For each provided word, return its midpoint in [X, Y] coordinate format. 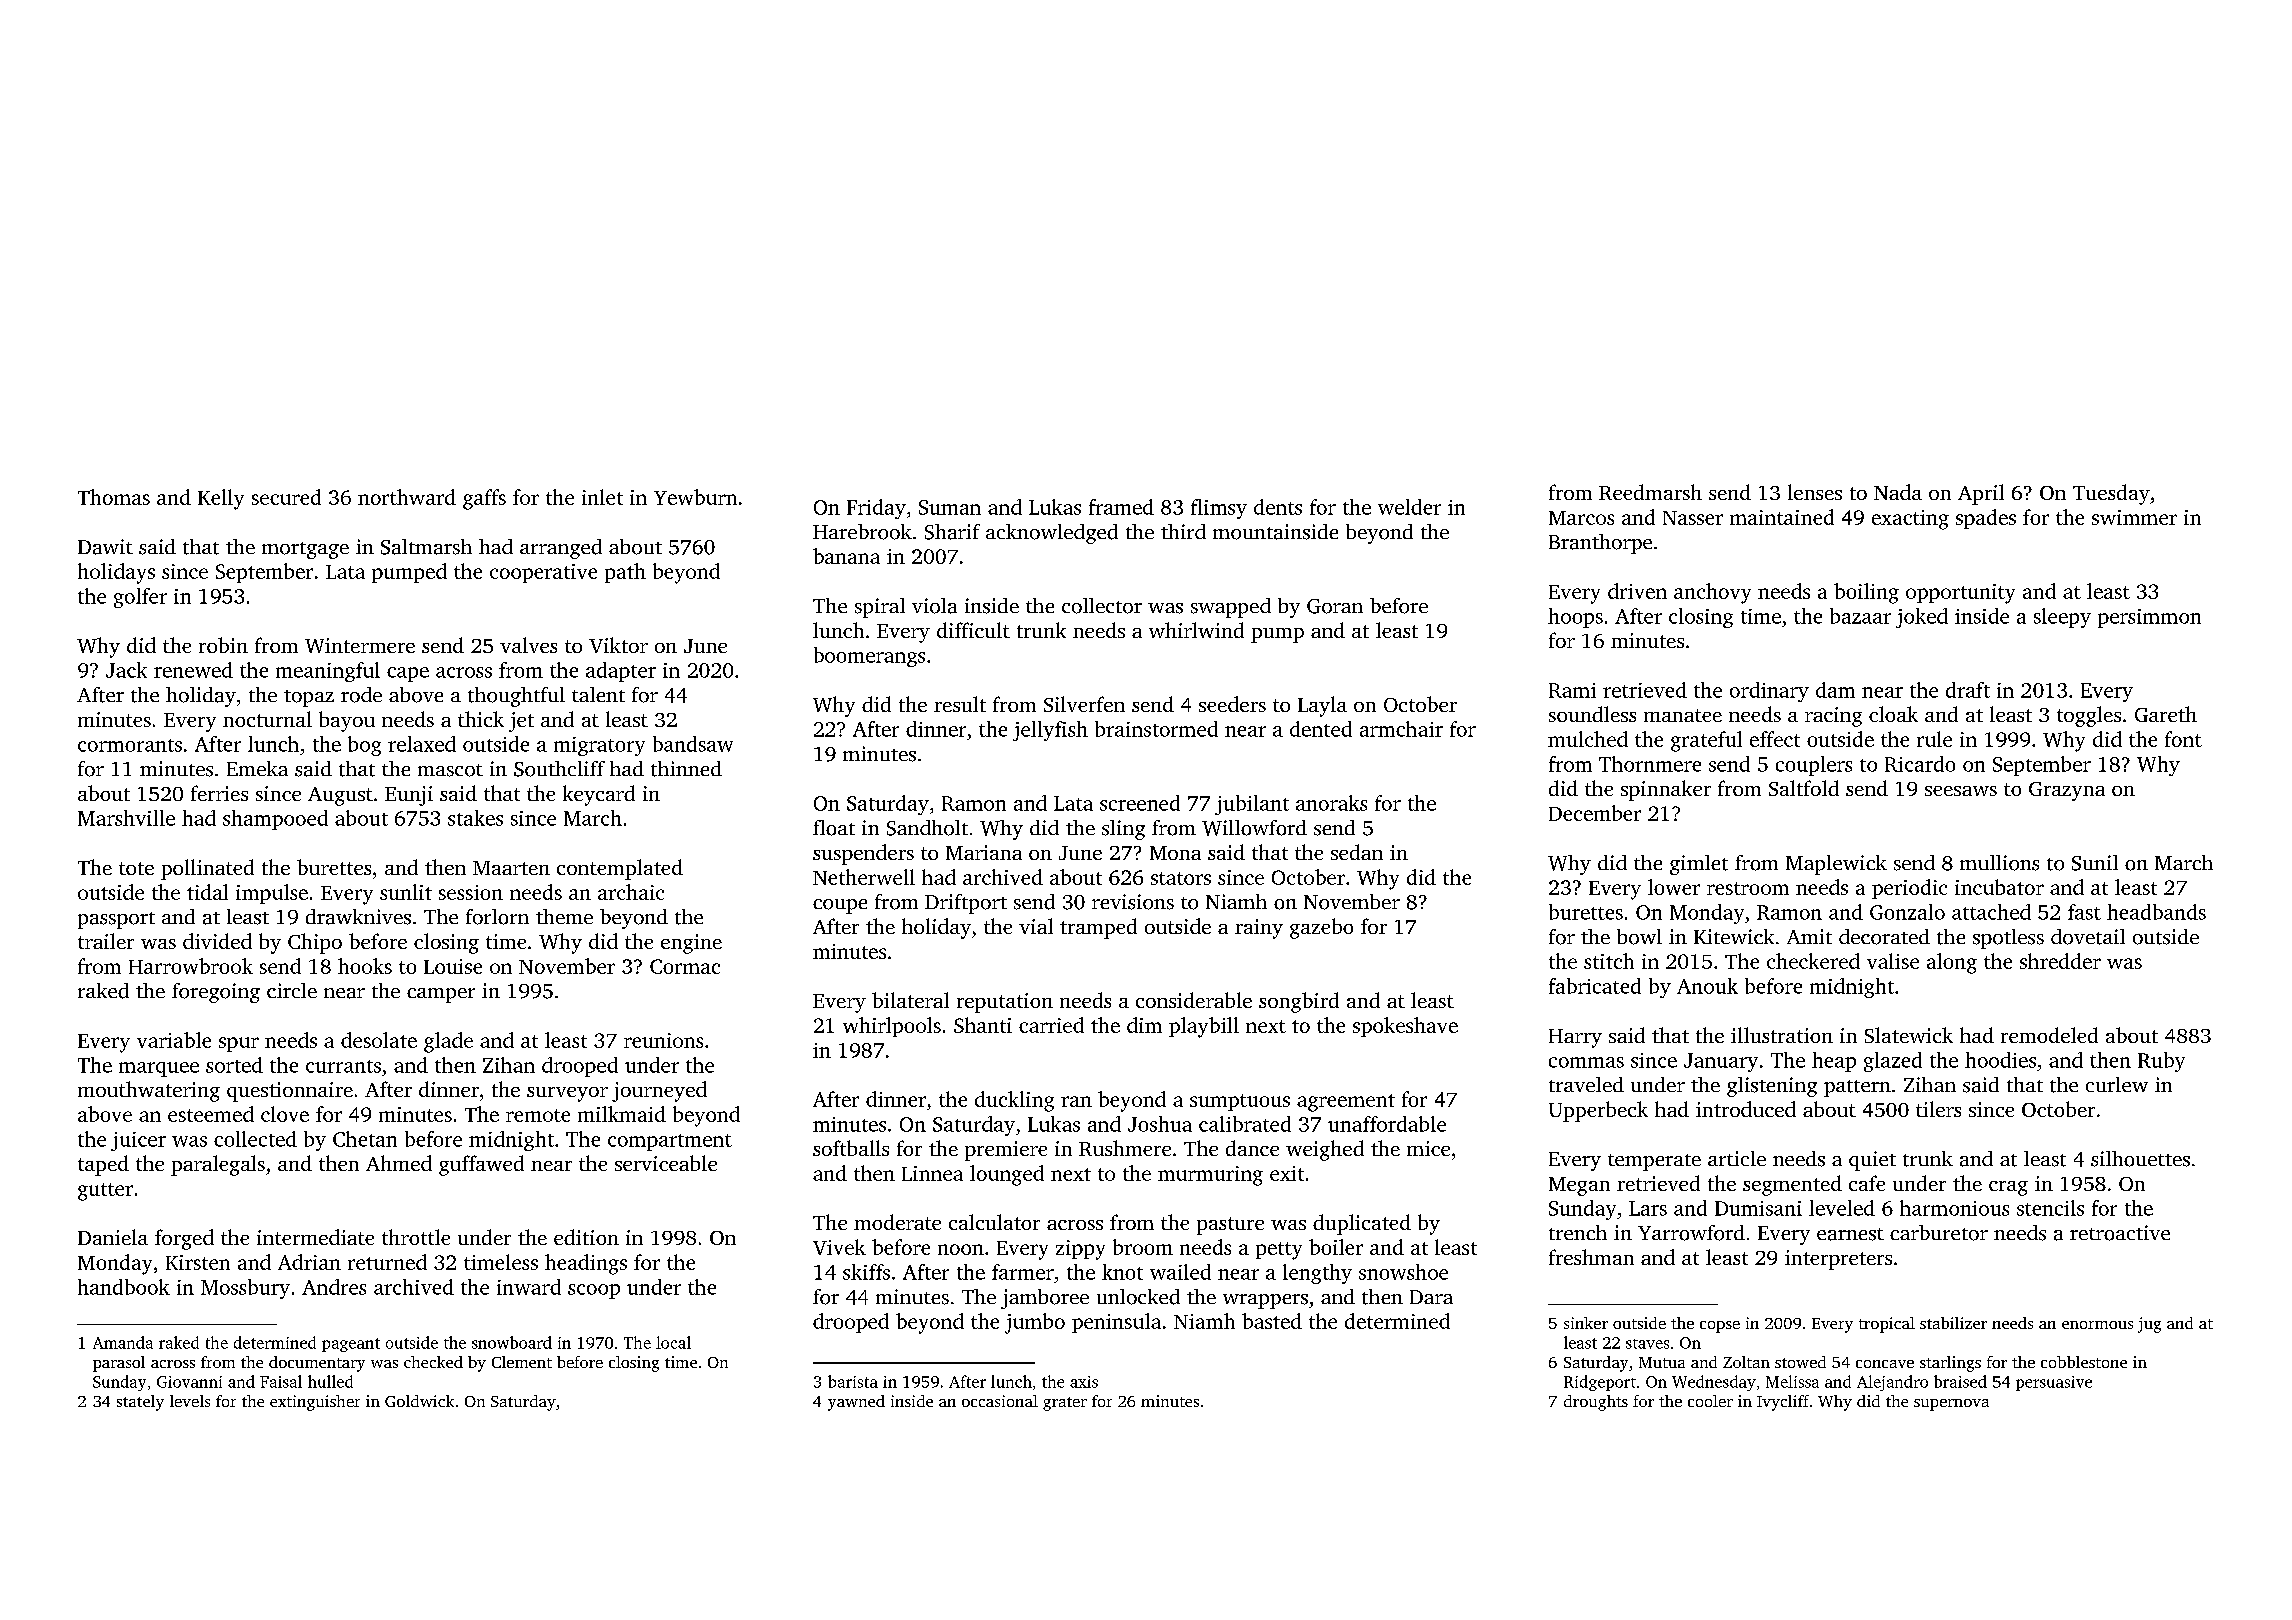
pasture [1230, 1226]
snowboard [512, 1342]
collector [1102, 606]
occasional [1000, 1401]
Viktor [618, 645]
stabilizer [1953, 1323]
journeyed [659, 1091]
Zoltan [1746, 1362]
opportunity [1960, 594]
